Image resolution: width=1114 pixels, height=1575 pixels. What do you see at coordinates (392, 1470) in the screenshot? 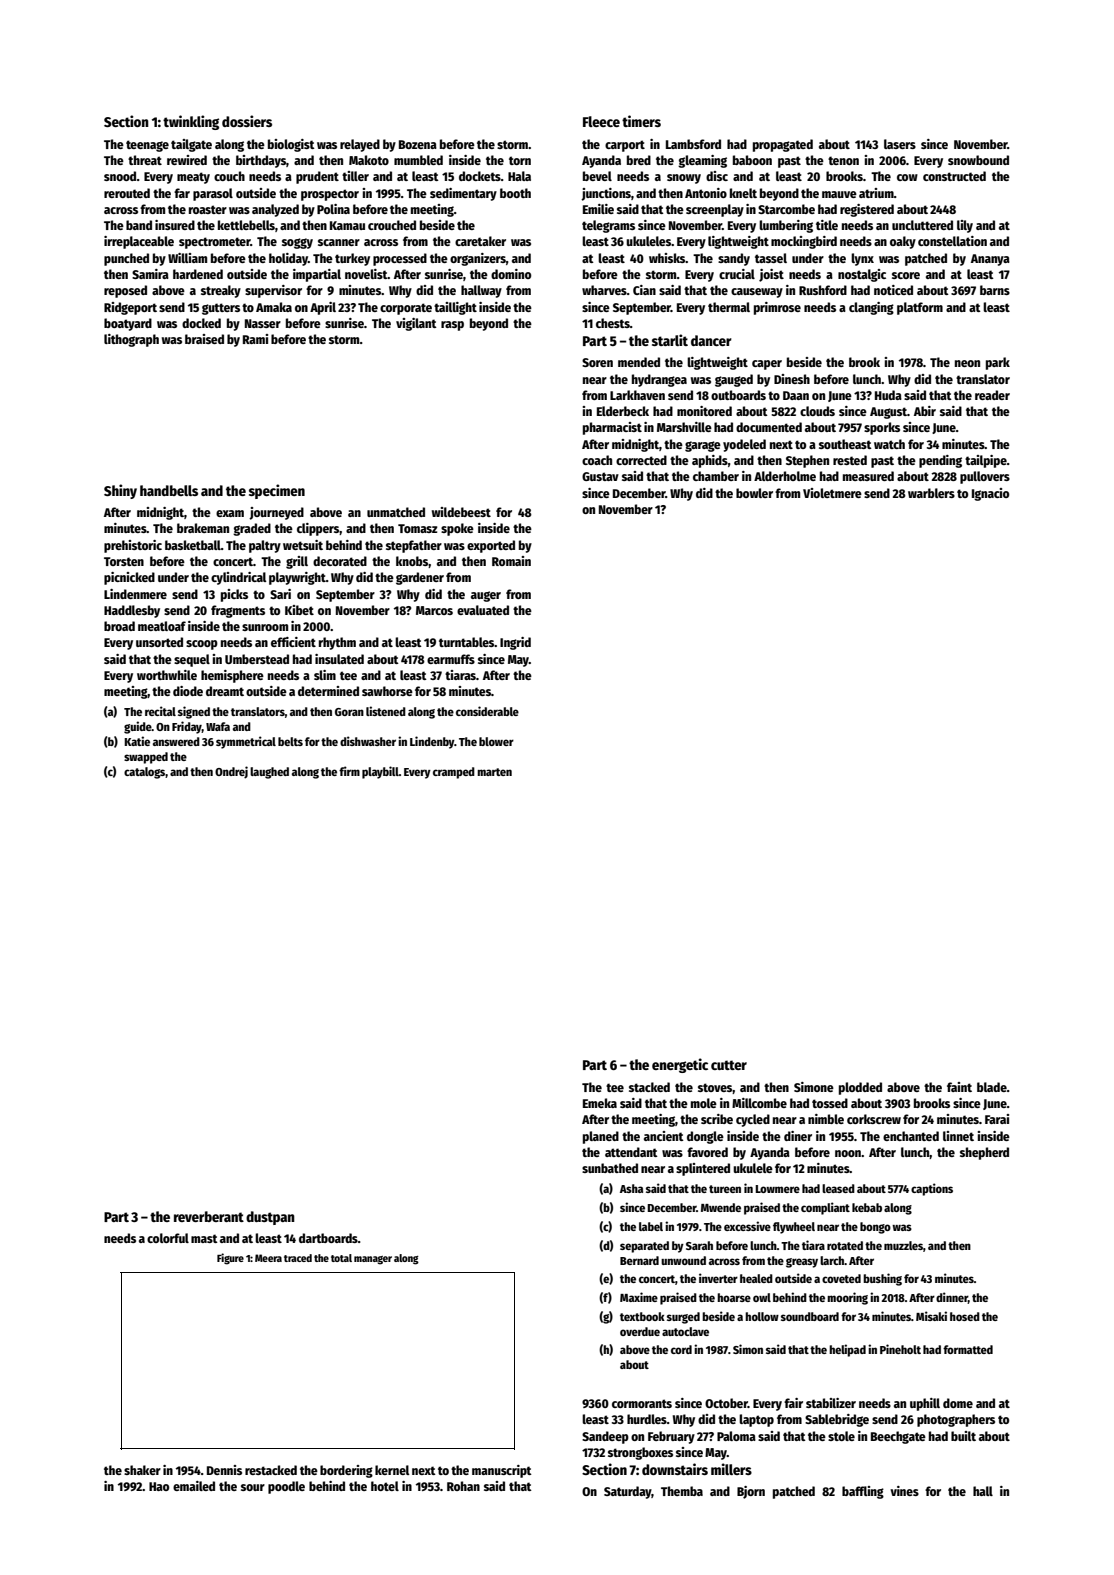
I see `kernel` at bounding box center [392, 1470].
